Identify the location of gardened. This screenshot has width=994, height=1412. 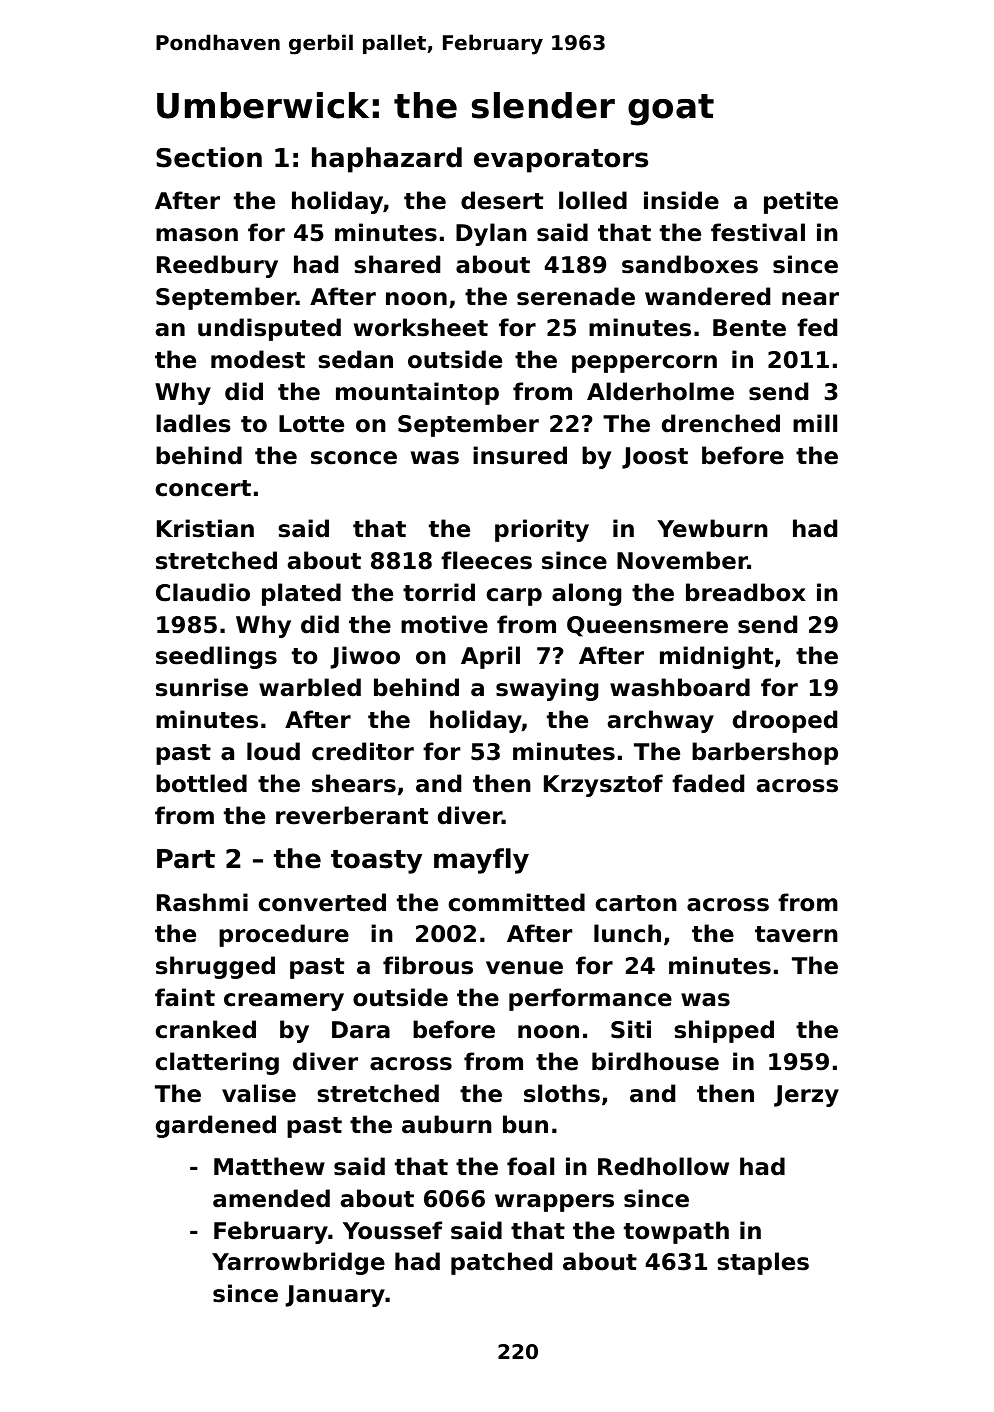
(216, 1126).
